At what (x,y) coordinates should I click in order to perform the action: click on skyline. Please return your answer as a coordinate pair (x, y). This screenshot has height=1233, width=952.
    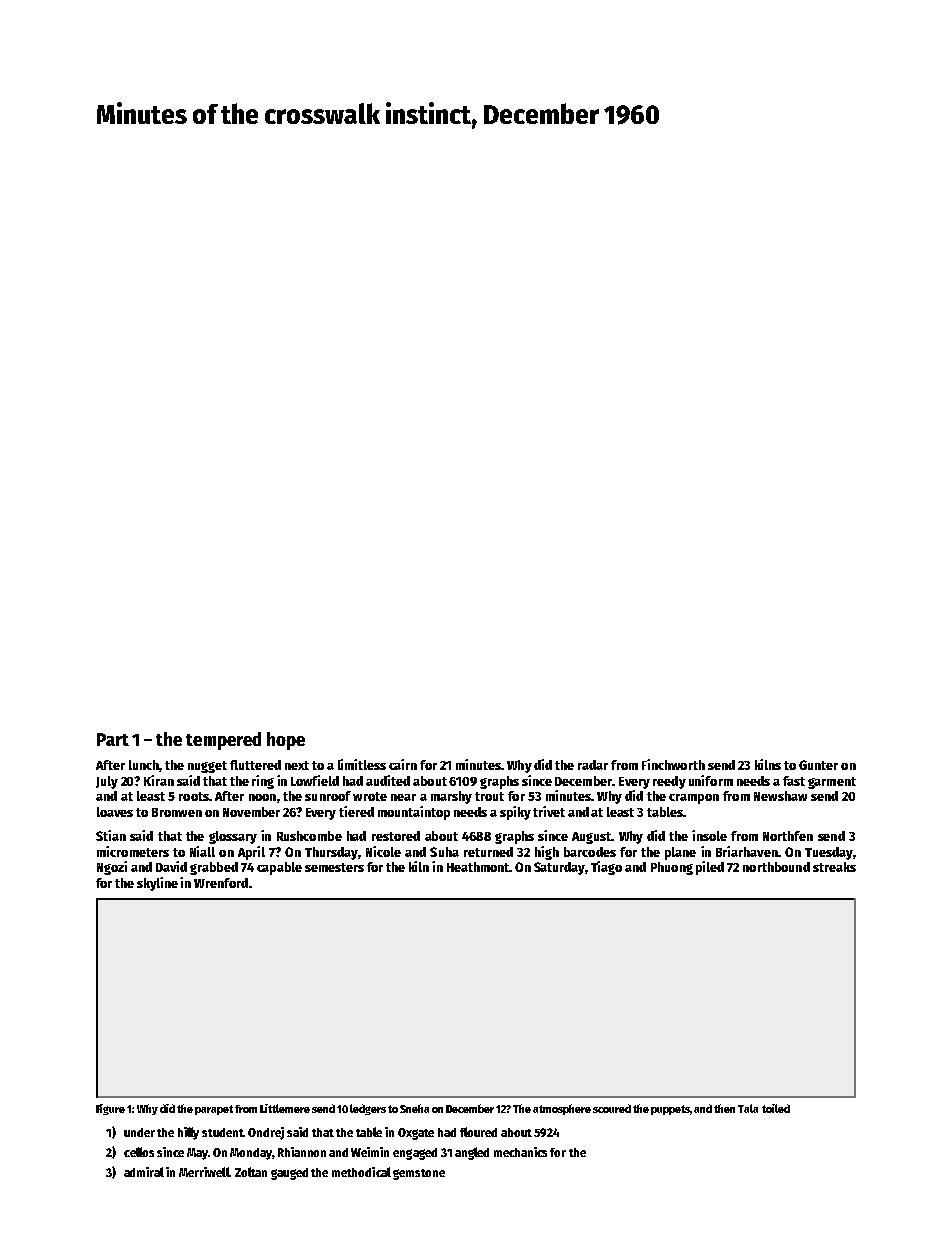
    Looking at the image, I should click on (157, 884).
